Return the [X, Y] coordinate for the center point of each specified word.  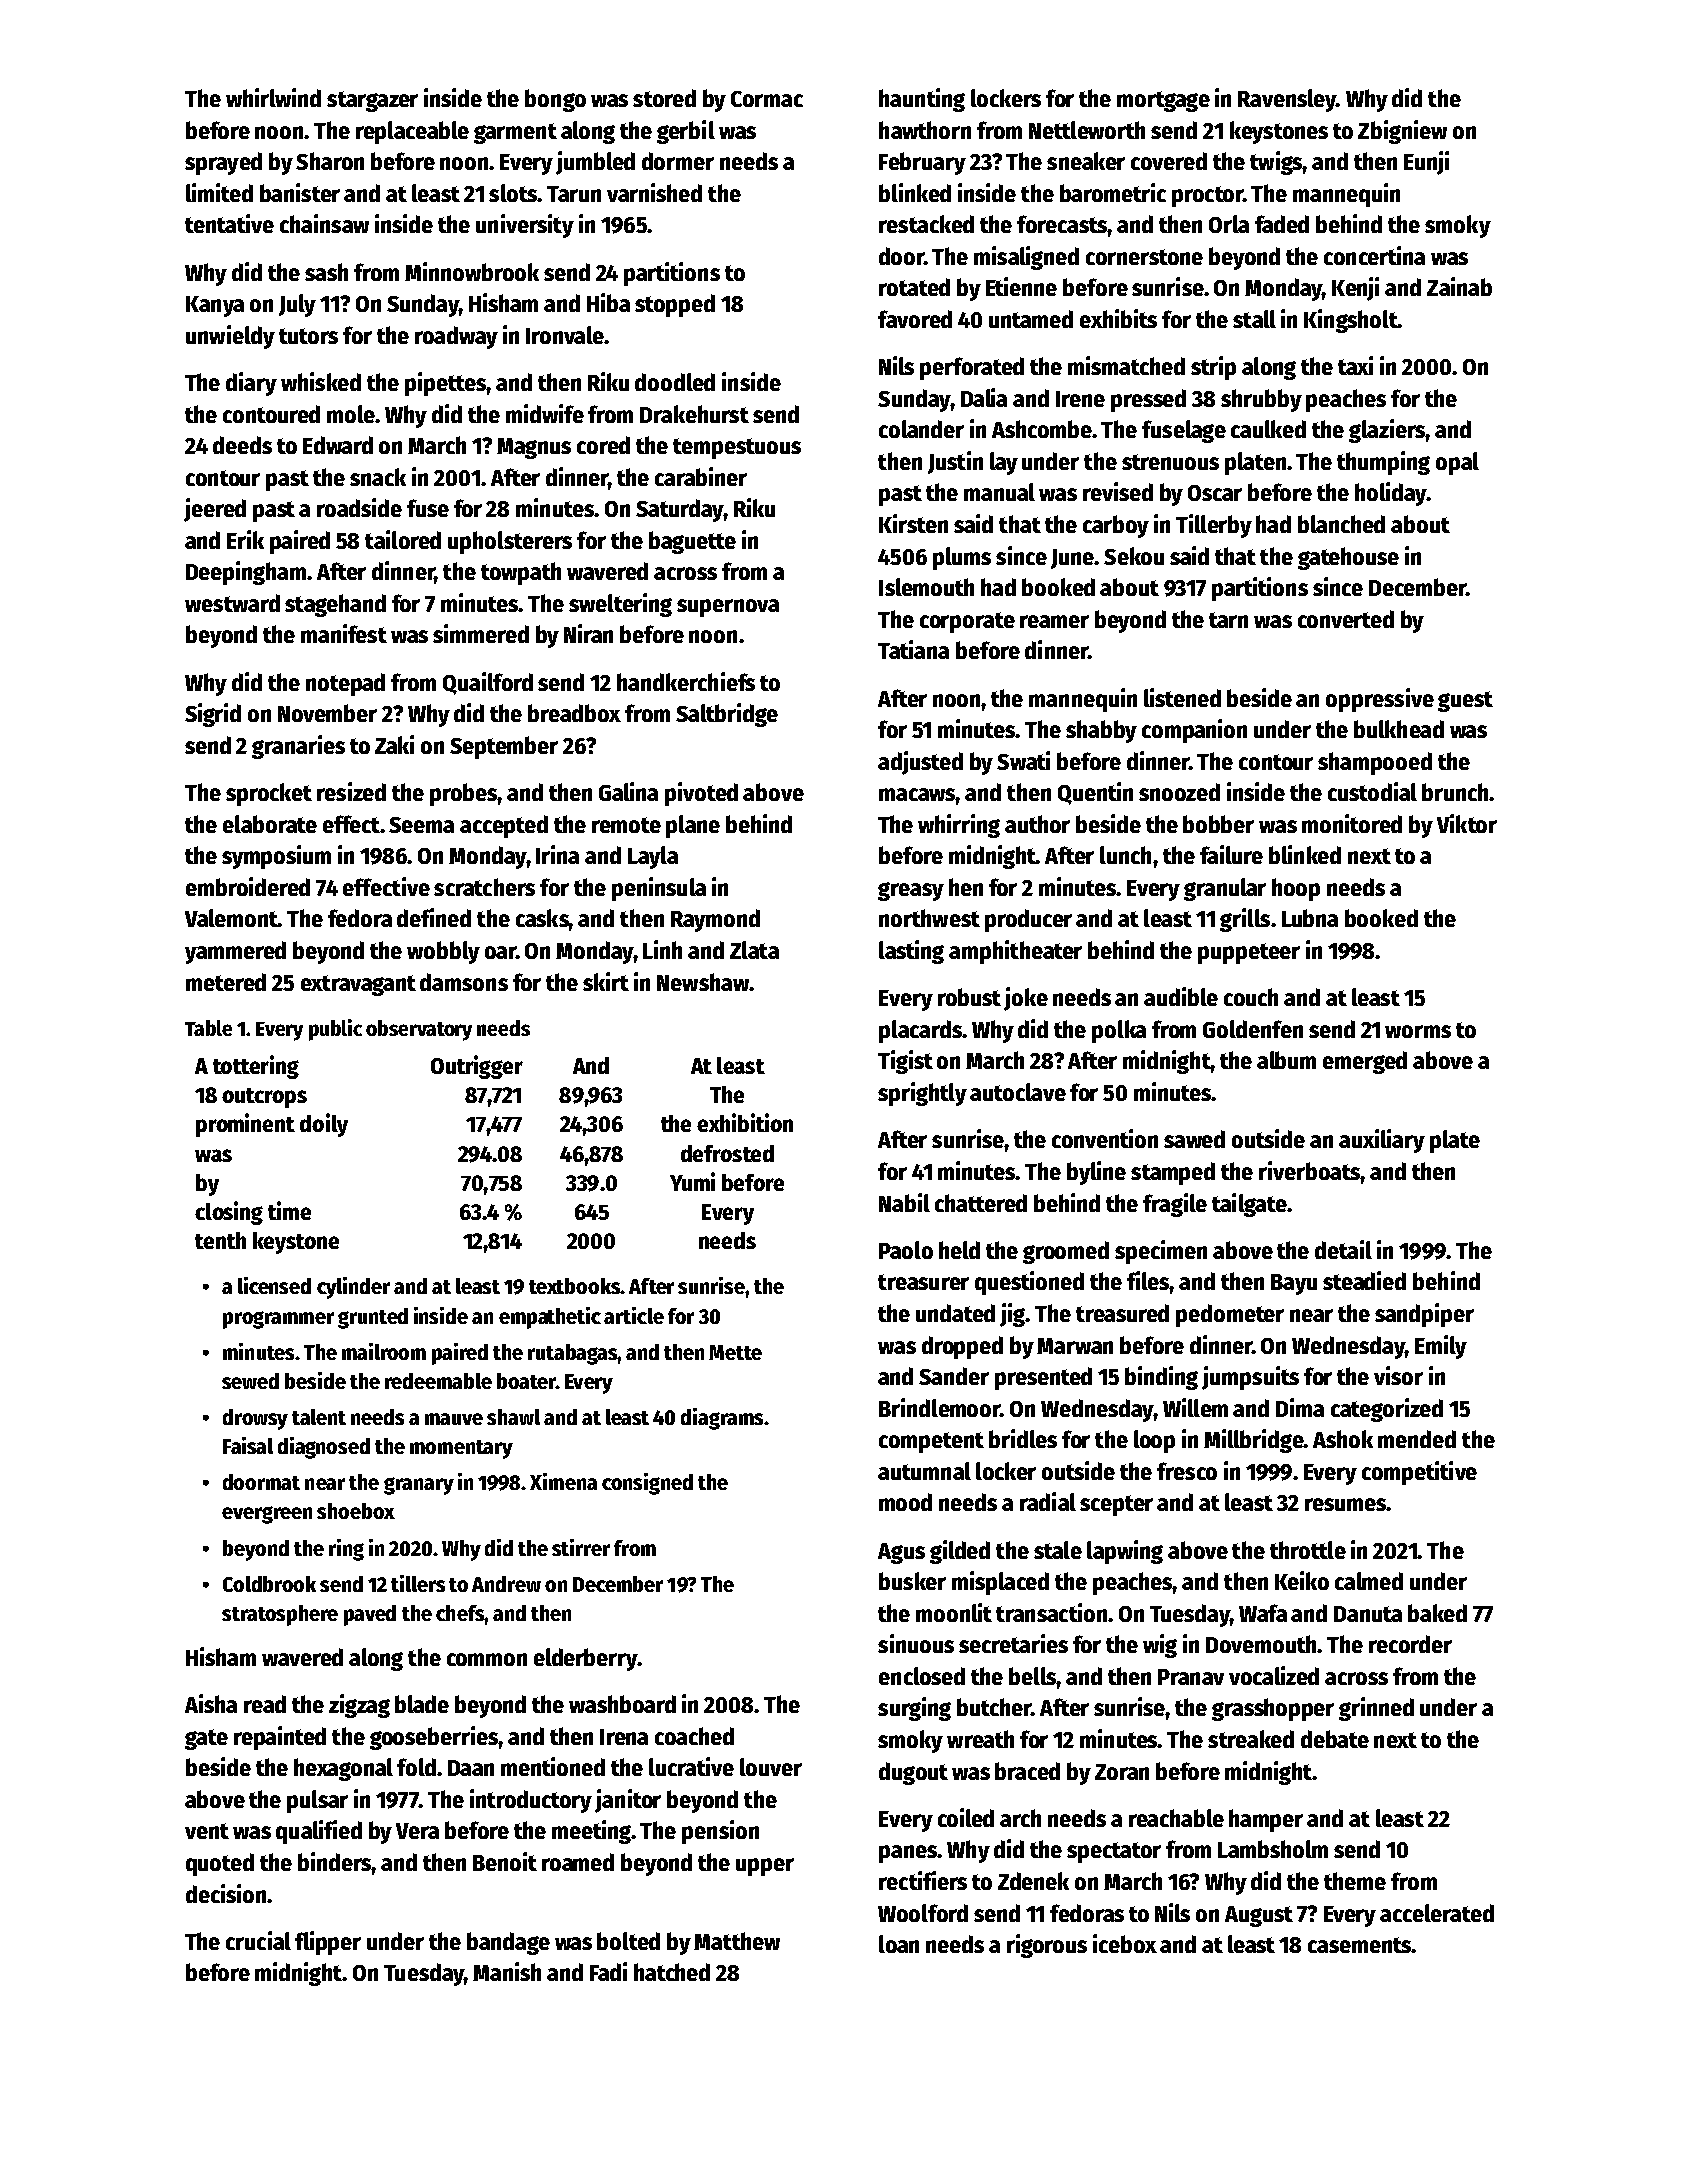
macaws [917, 794]
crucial [258, 1940]
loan [899, 1944]
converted [1346, 619]
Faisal [248, 1445]
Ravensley [1287, 100]
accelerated [1437, 1913]
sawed [1194, 1139]
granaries [298, 747]
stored [664, 98]
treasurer [923, 1282]
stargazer [372, 101]
